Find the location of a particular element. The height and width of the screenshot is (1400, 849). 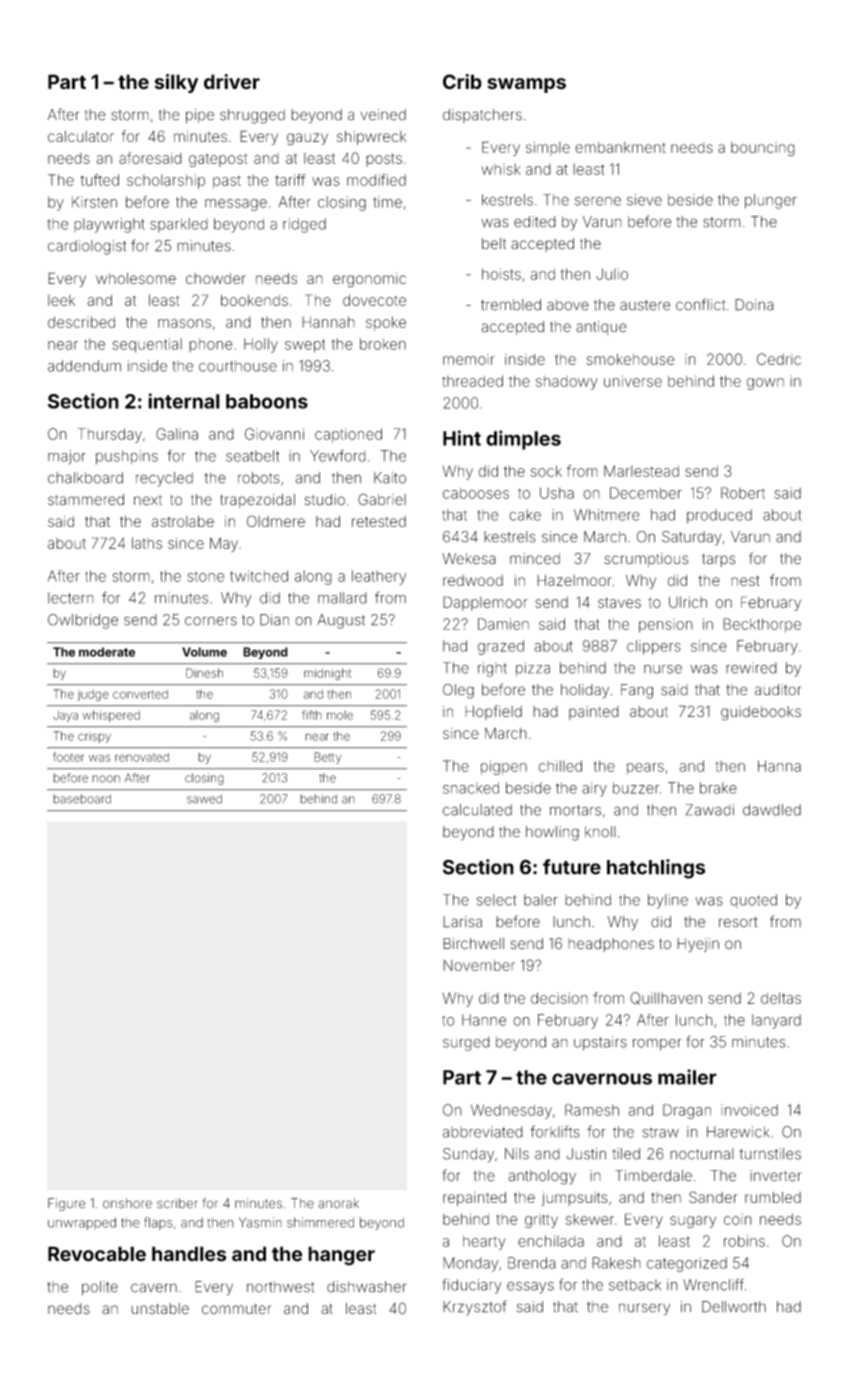

sparkled is located at coordinates (179, 225).
